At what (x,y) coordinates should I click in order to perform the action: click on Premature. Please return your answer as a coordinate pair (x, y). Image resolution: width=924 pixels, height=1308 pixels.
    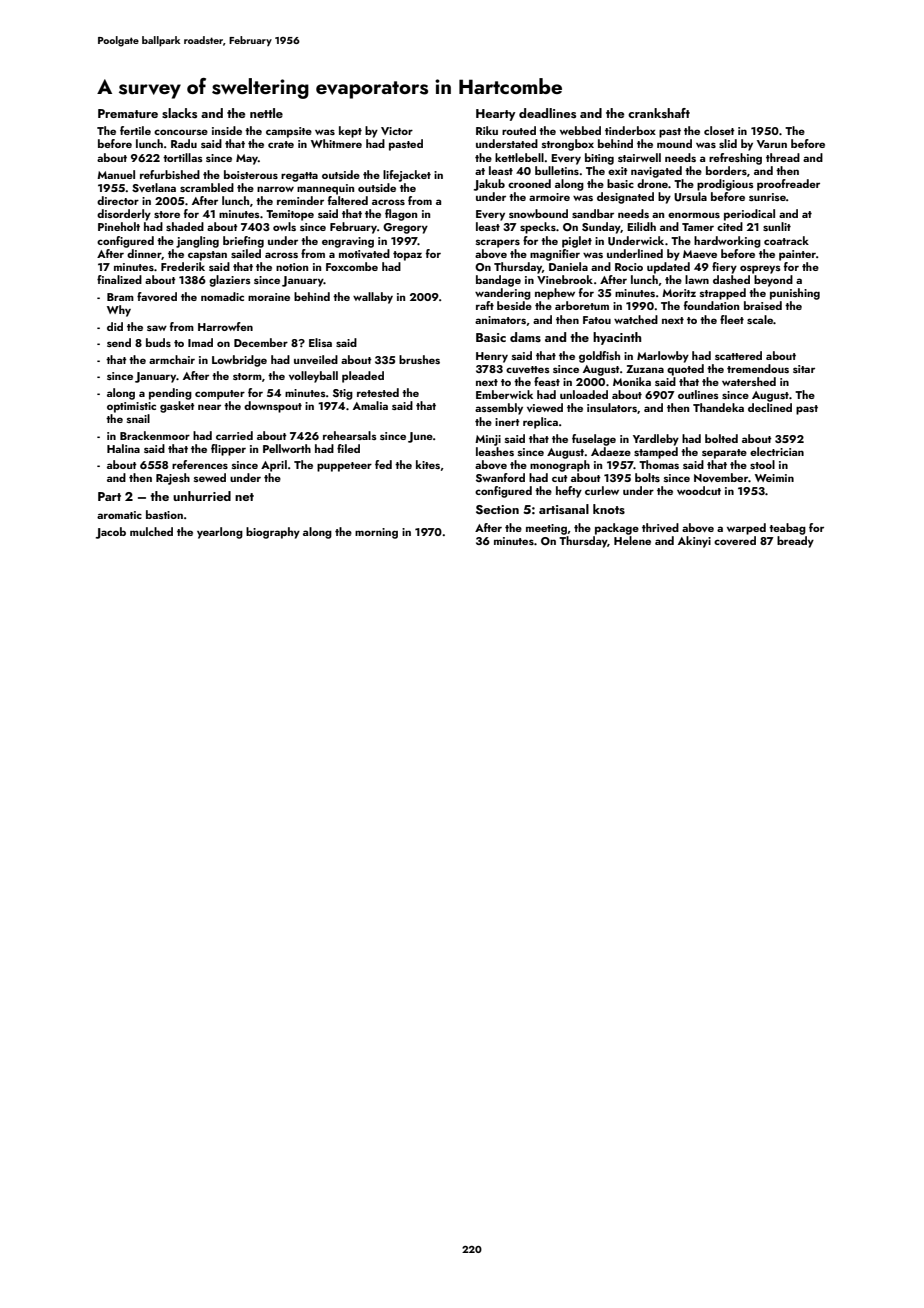
    Looking at the image, I should click on (128, 113).
